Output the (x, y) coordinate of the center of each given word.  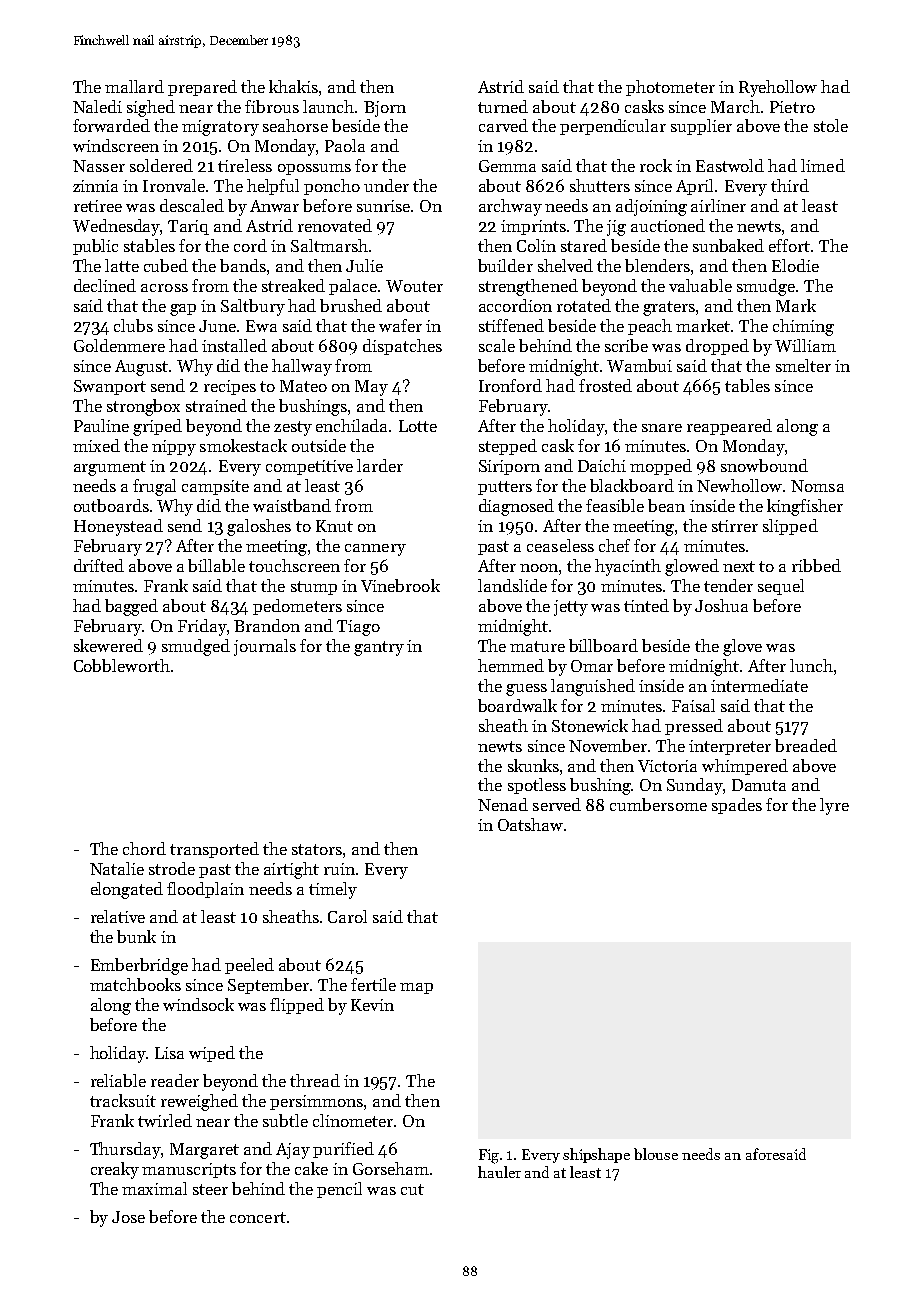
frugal (154, 487)
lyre (834, 806)
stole (831, 125)
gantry (379, 648)
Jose (128, 1217)
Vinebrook (400, 585)
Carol (347, 916)
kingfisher (805, 507)
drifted (99, 565)
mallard (134, 86)
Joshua (721, 605)
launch (328, 106)
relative (118, 916)
